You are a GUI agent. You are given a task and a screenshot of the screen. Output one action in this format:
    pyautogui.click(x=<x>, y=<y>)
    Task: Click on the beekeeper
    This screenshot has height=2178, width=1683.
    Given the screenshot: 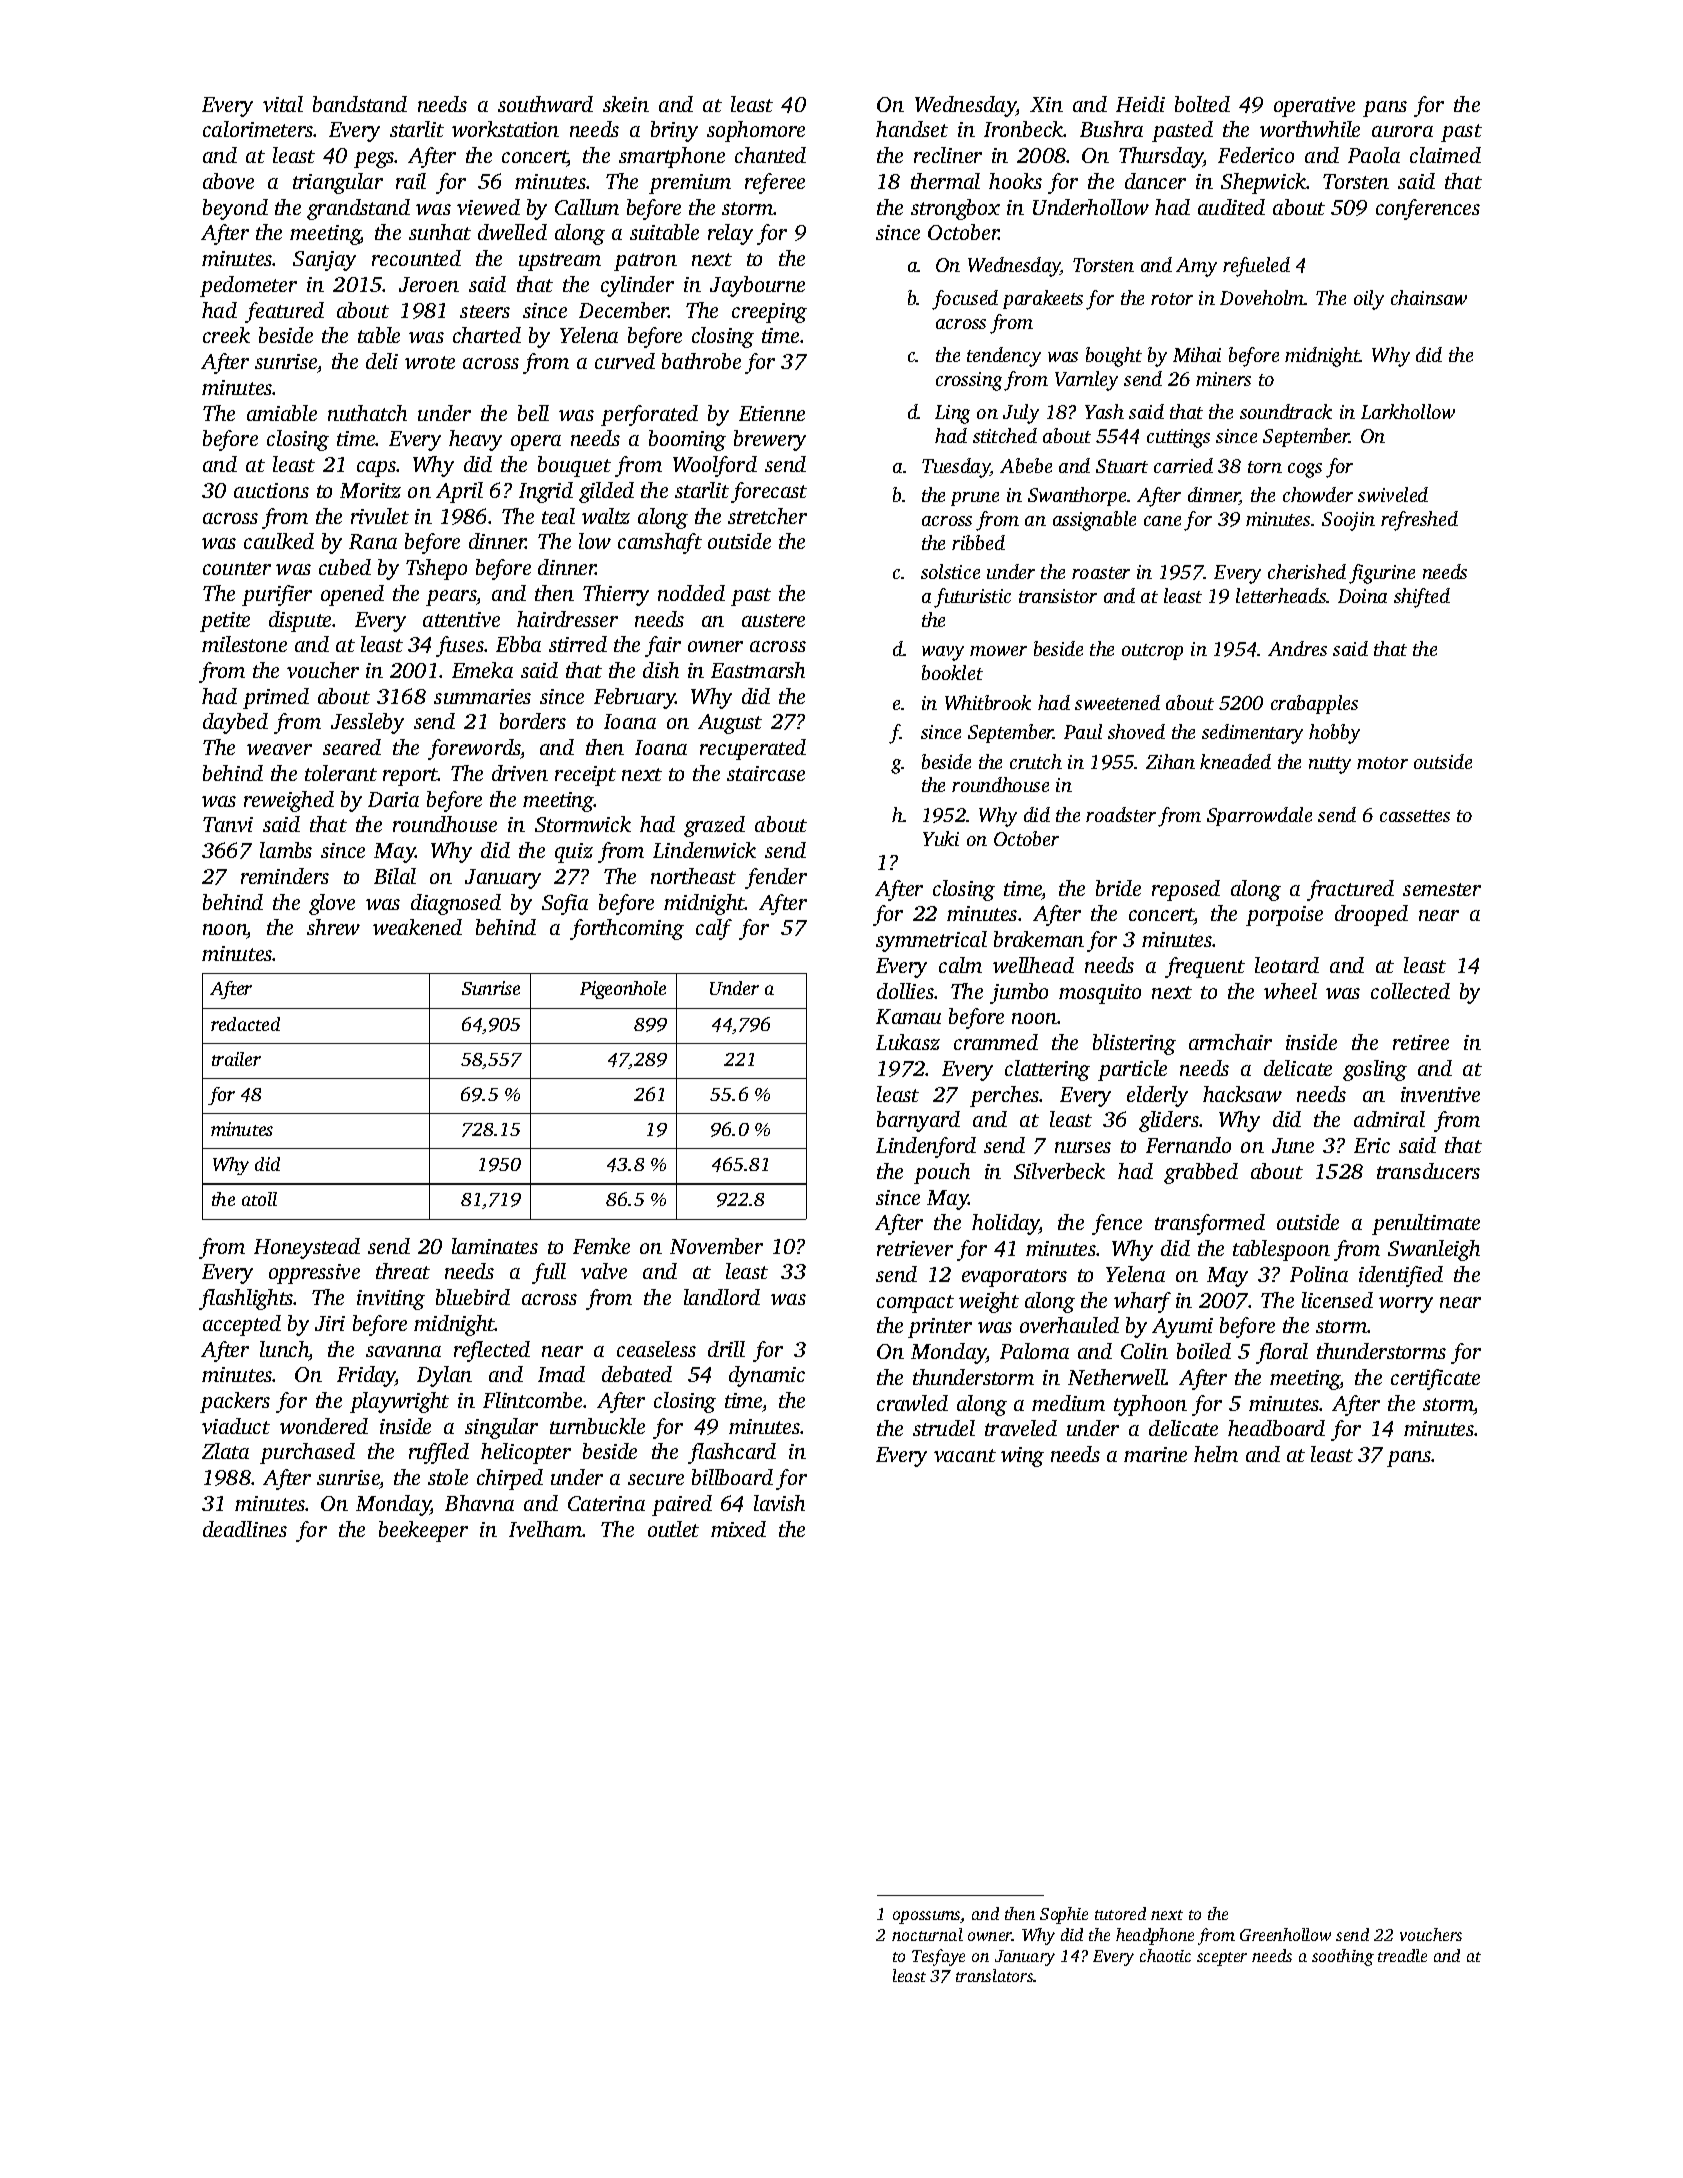 What is the action you would take?
    pyautogui.click(x=423, y=1531)
